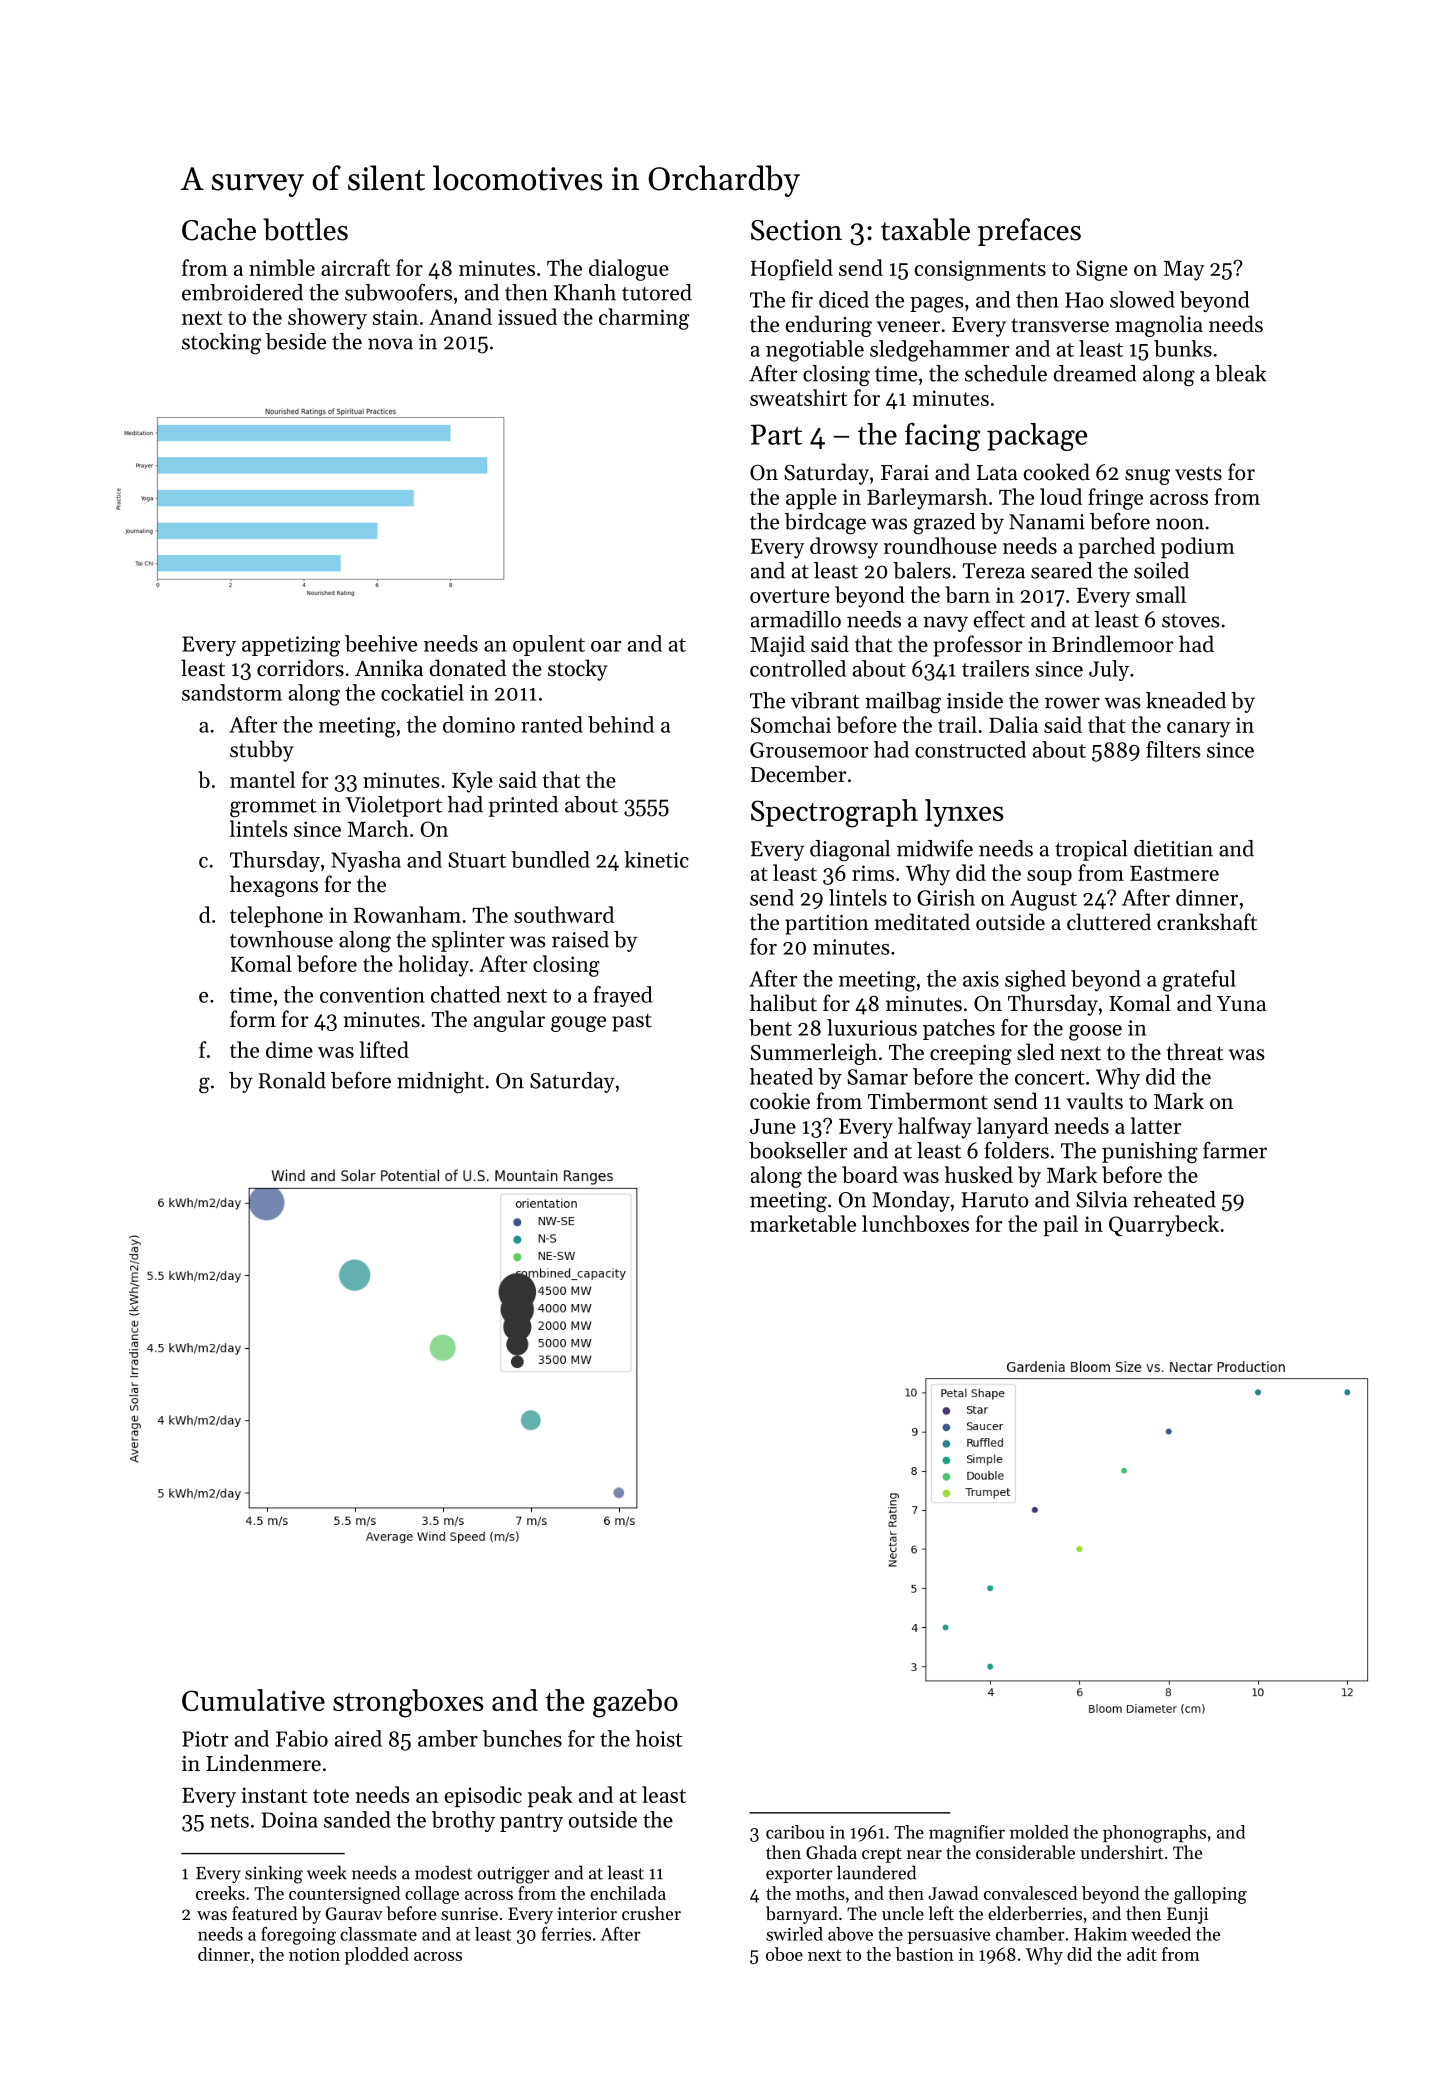  What do you see at coordinates (784, 1954) in the document?
I see `oboe` at bounding box center [784, 1954].
